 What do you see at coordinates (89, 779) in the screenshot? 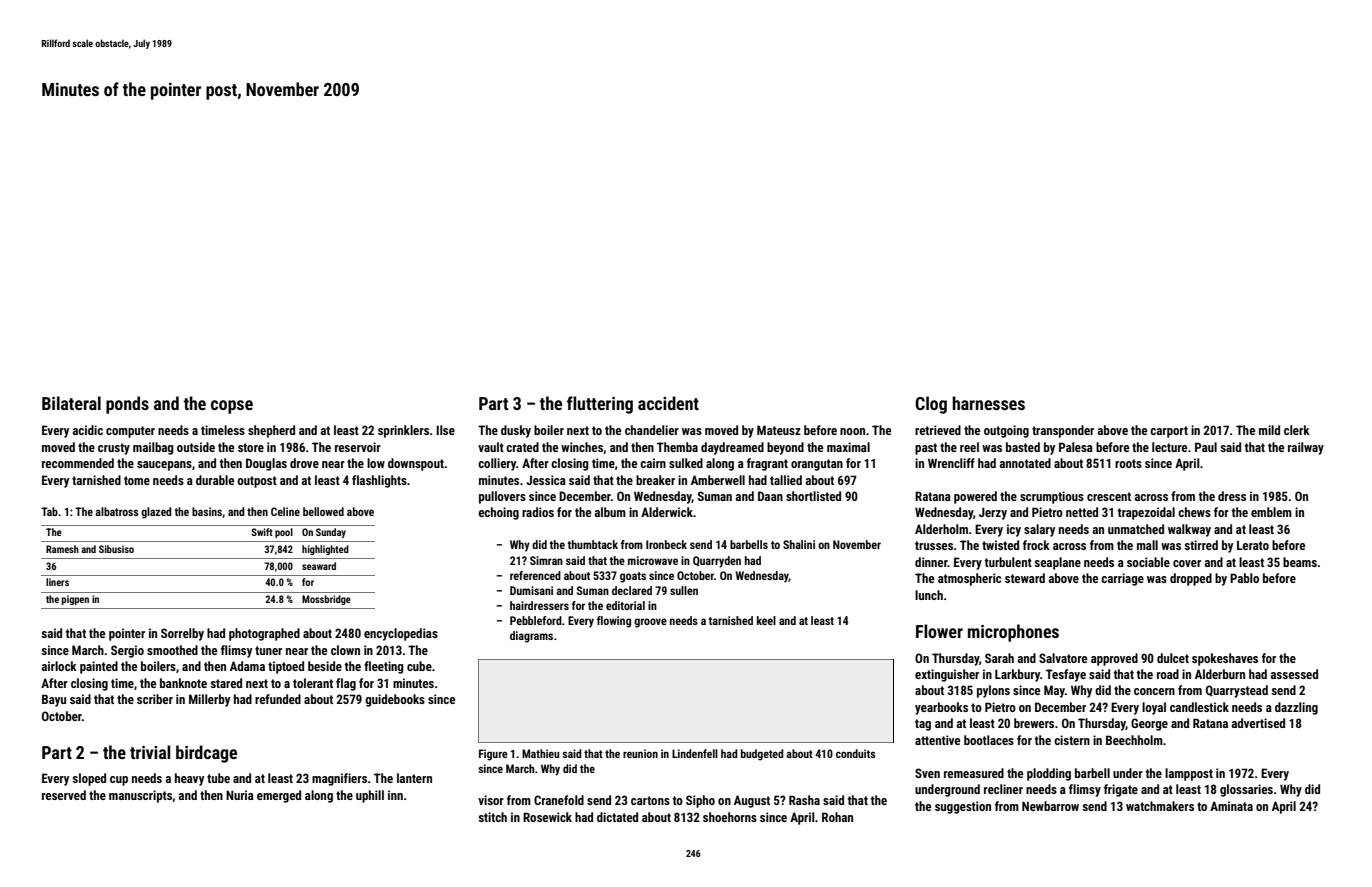
I see `sloped` at bounding box center [89, 779].
